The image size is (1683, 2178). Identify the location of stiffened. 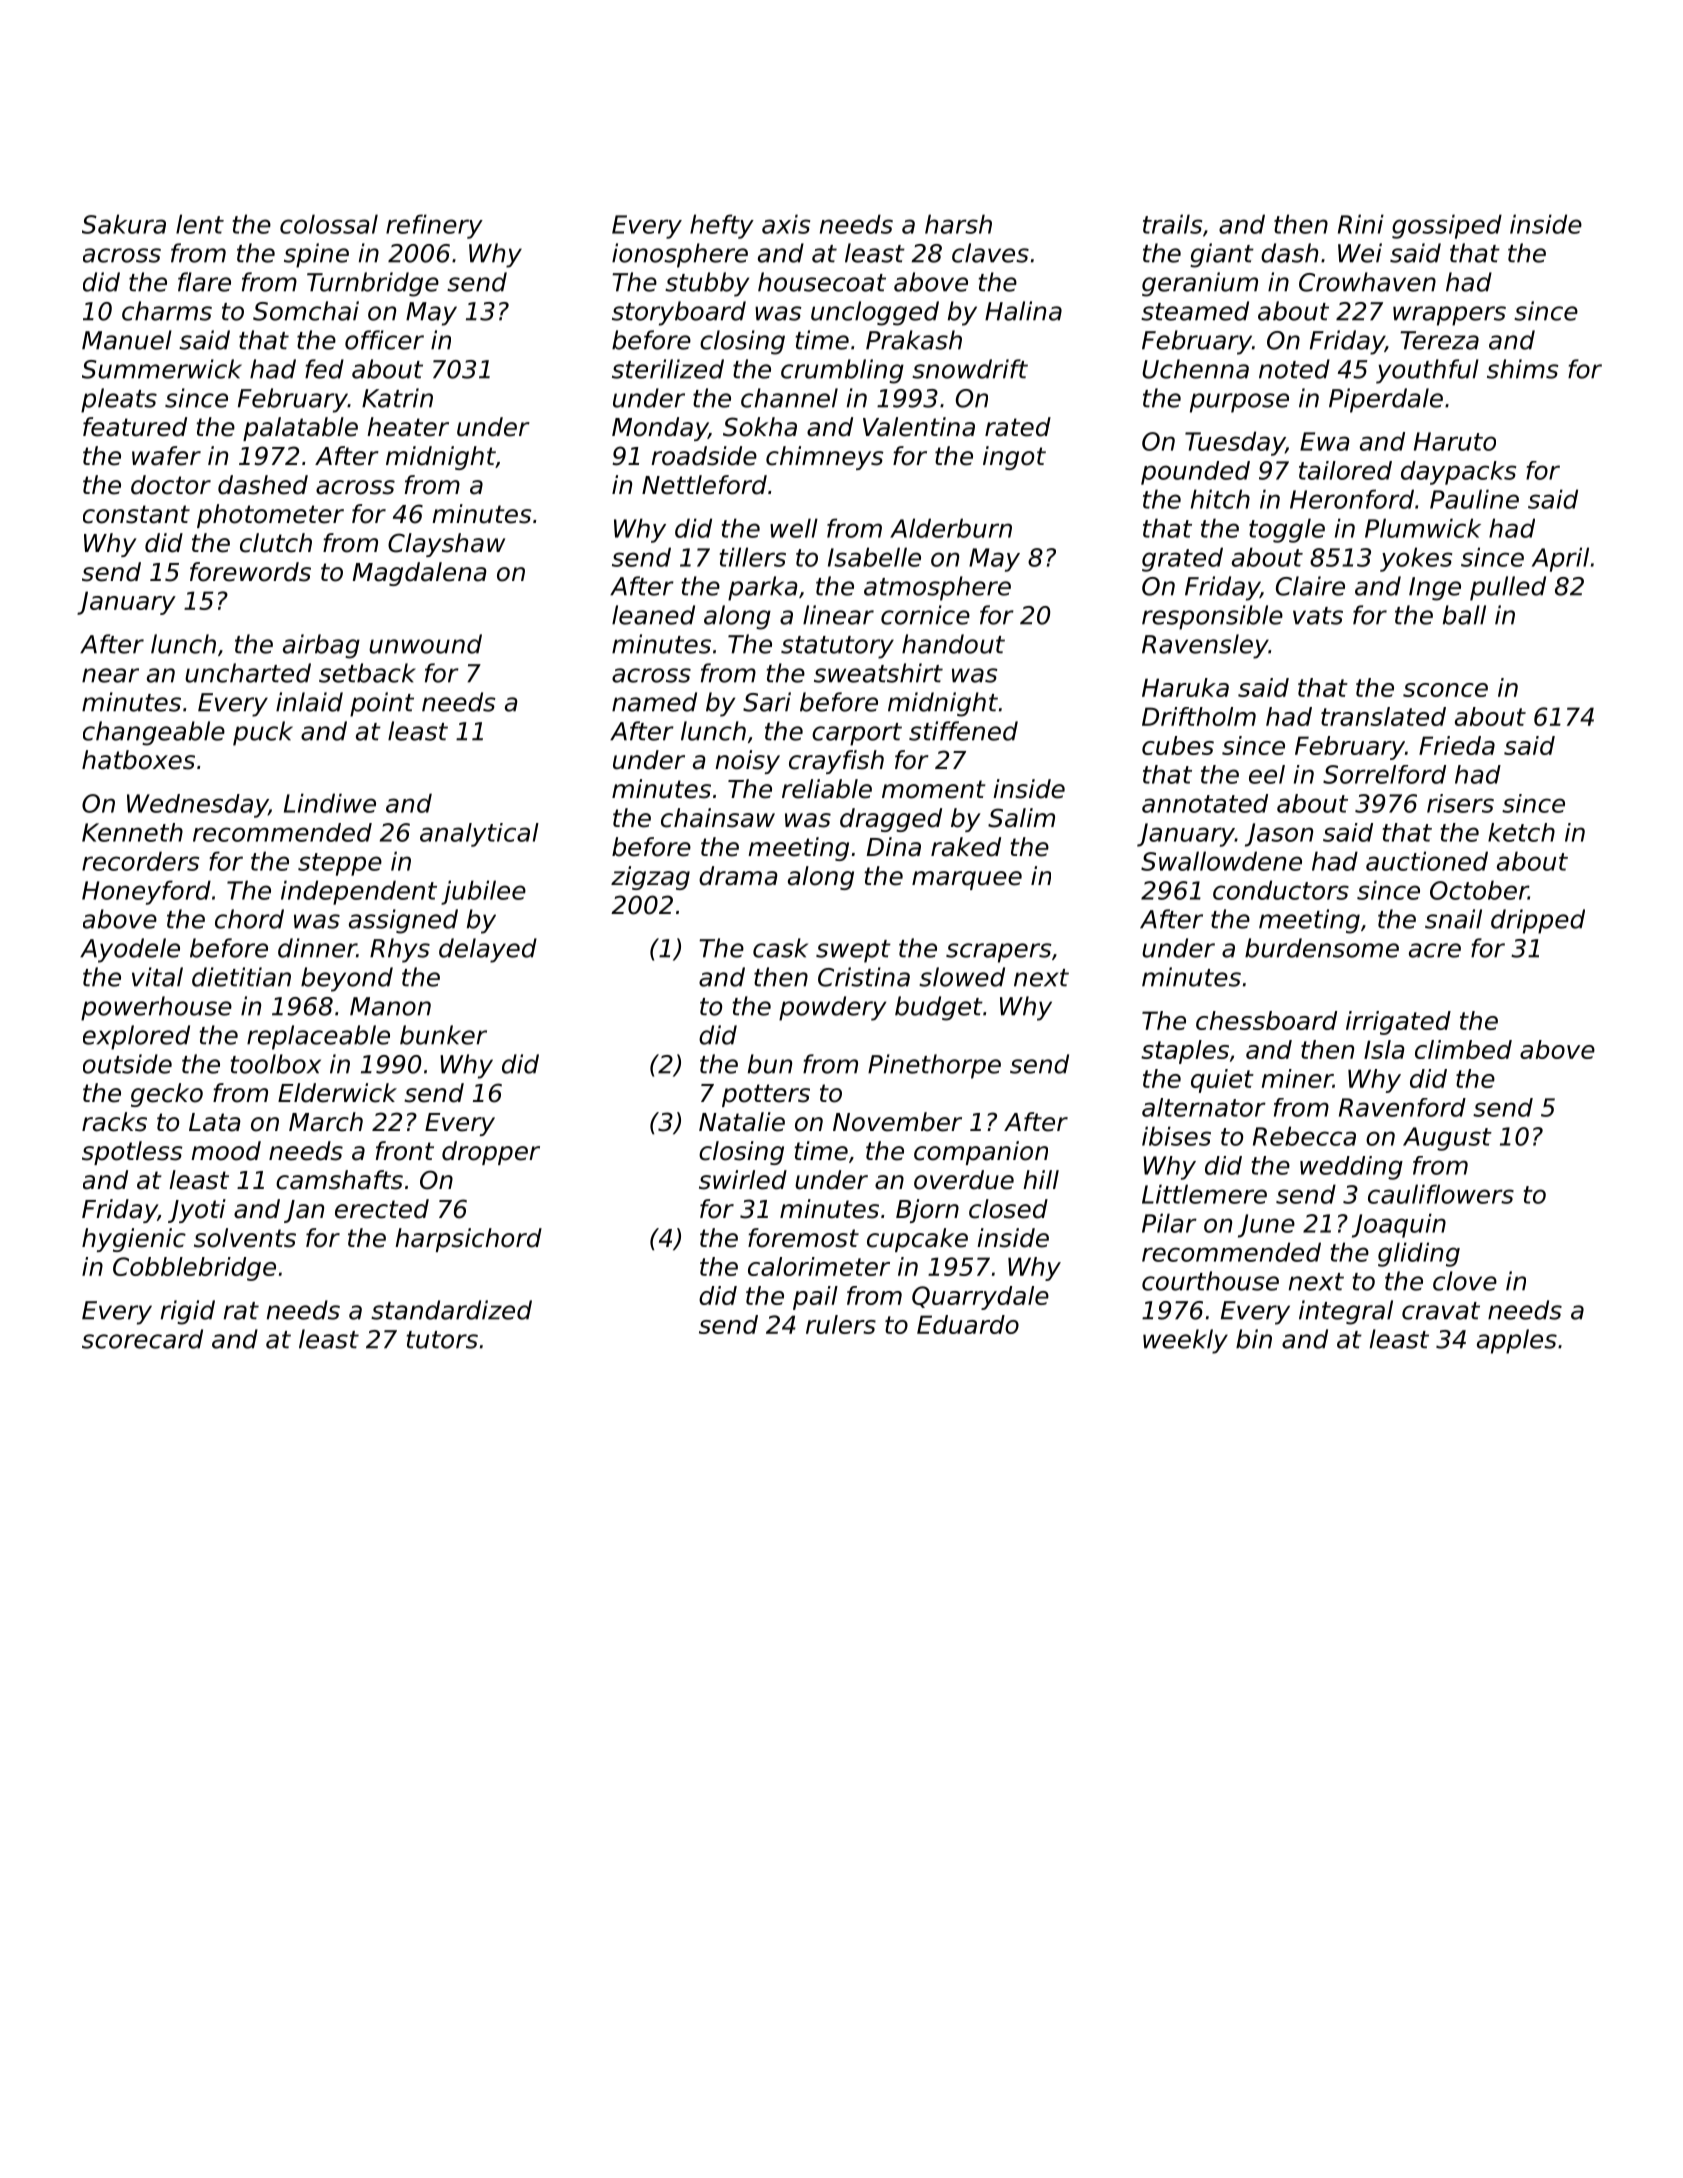
(963, 731).
